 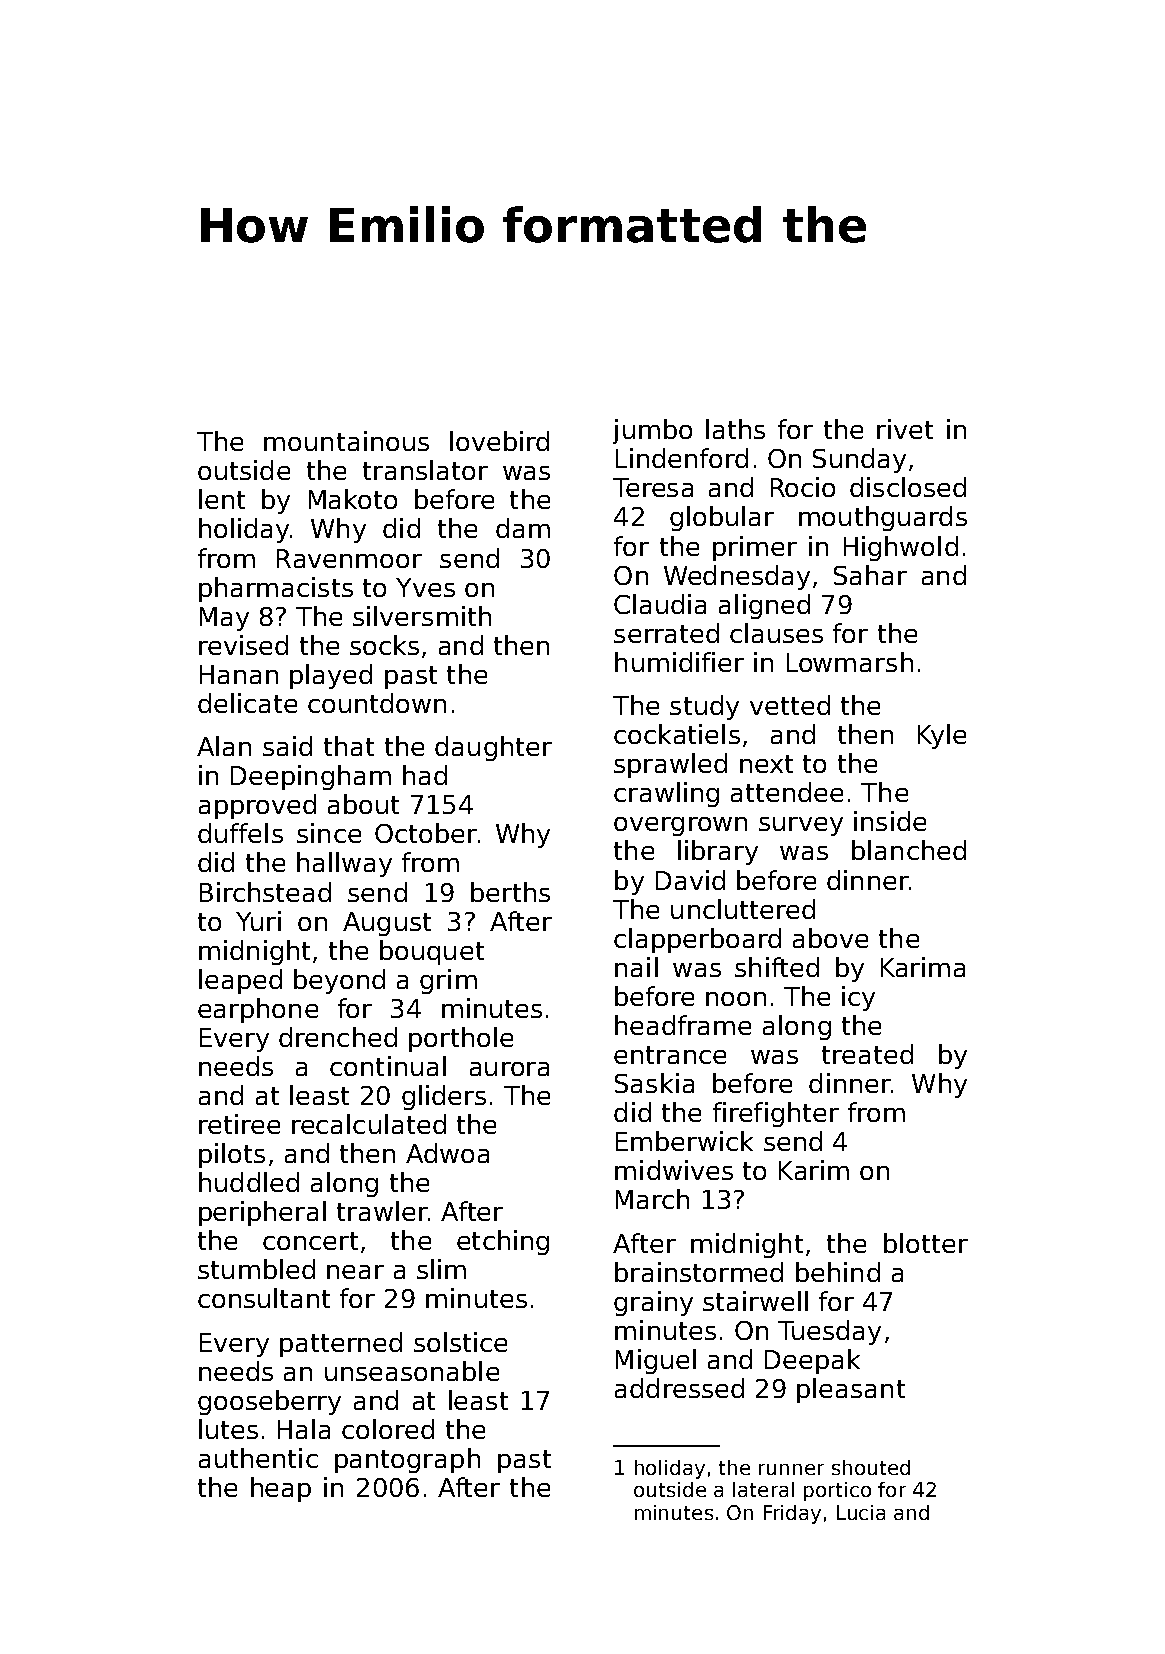 I want to click on lovebird, so click(x=499, y=441).
